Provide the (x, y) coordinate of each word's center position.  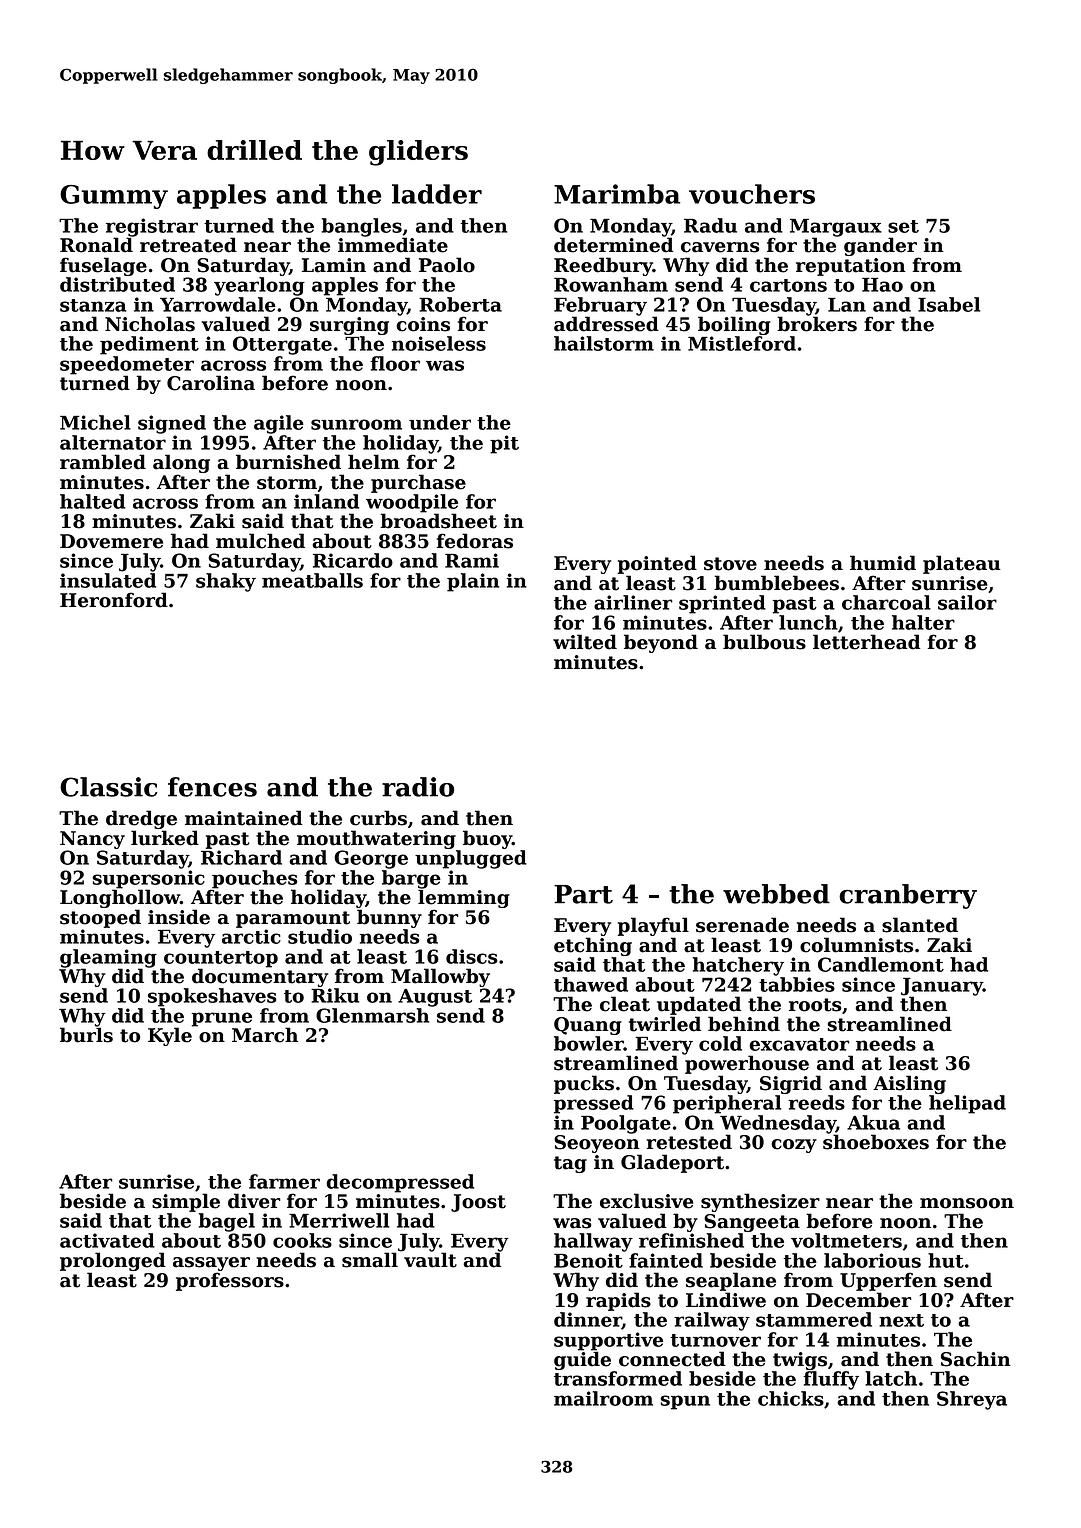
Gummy (114, 197)
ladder (437, 194)
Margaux (836, 228)
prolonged (113, 1261)
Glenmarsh (372, 1015)
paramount (293, 919)
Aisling (909, 1084)
